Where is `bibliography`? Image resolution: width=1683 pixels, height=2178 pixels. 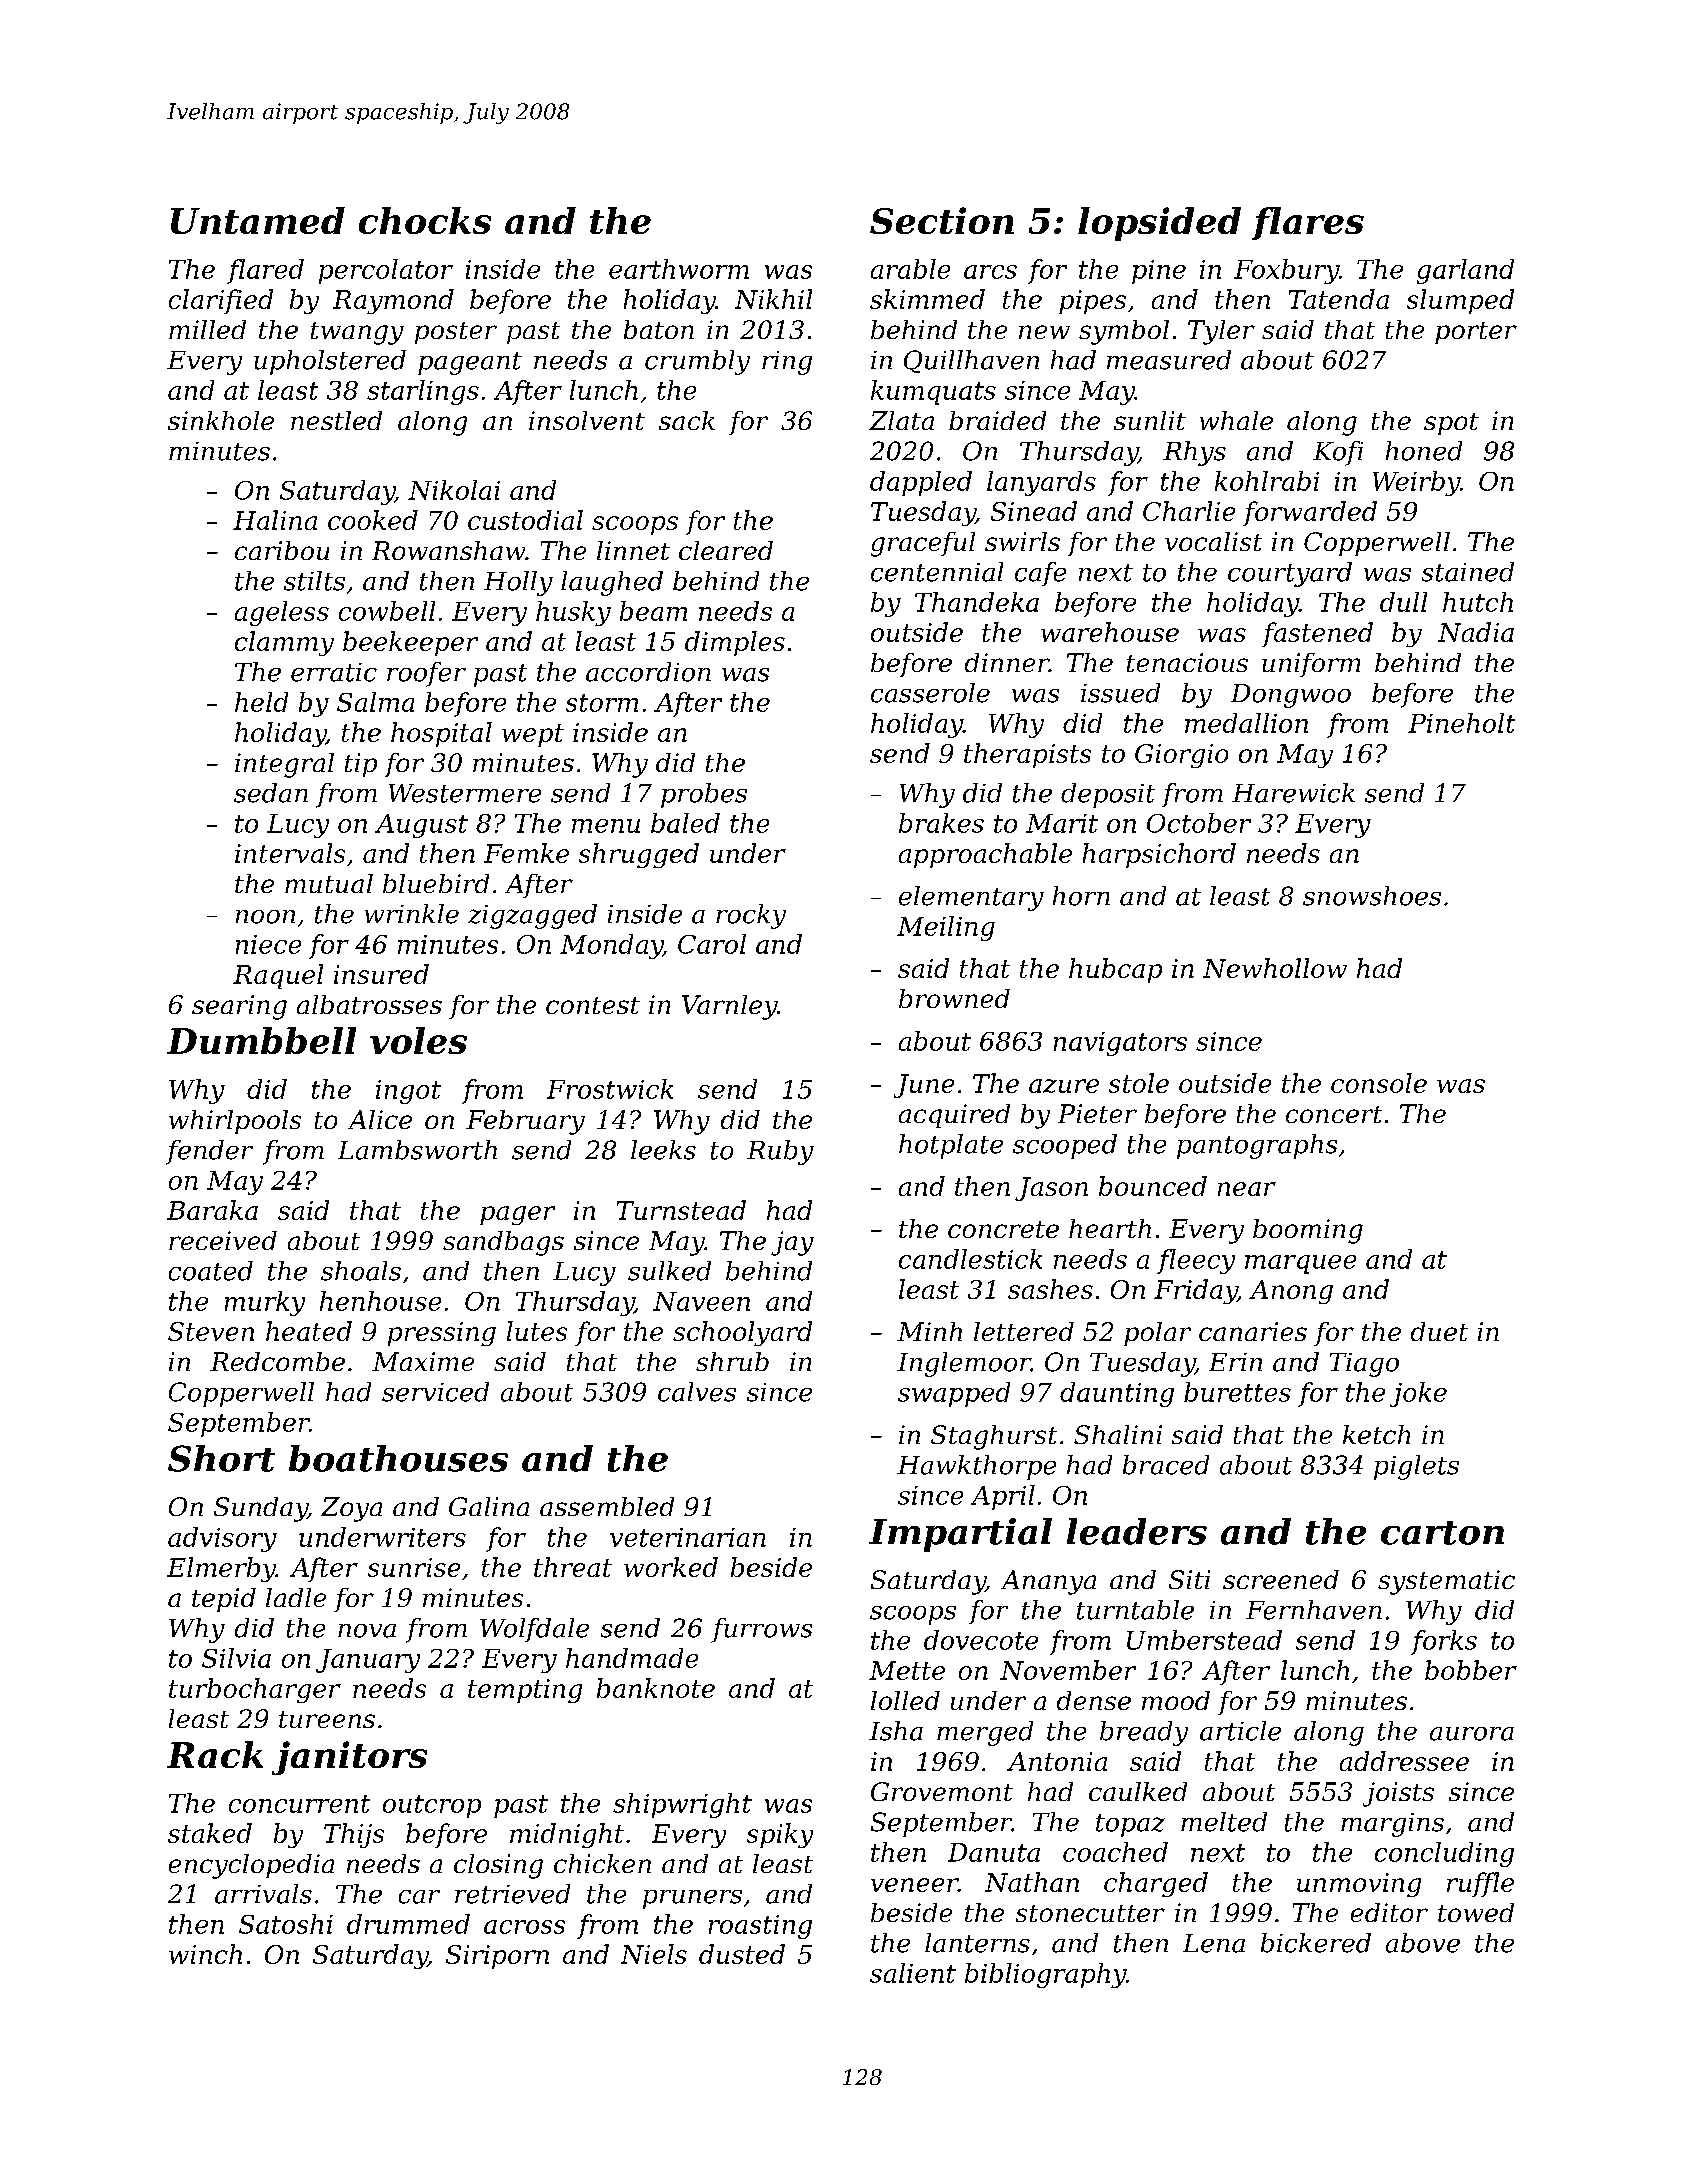
bibliography is located at coordinates (1045, 1975).
